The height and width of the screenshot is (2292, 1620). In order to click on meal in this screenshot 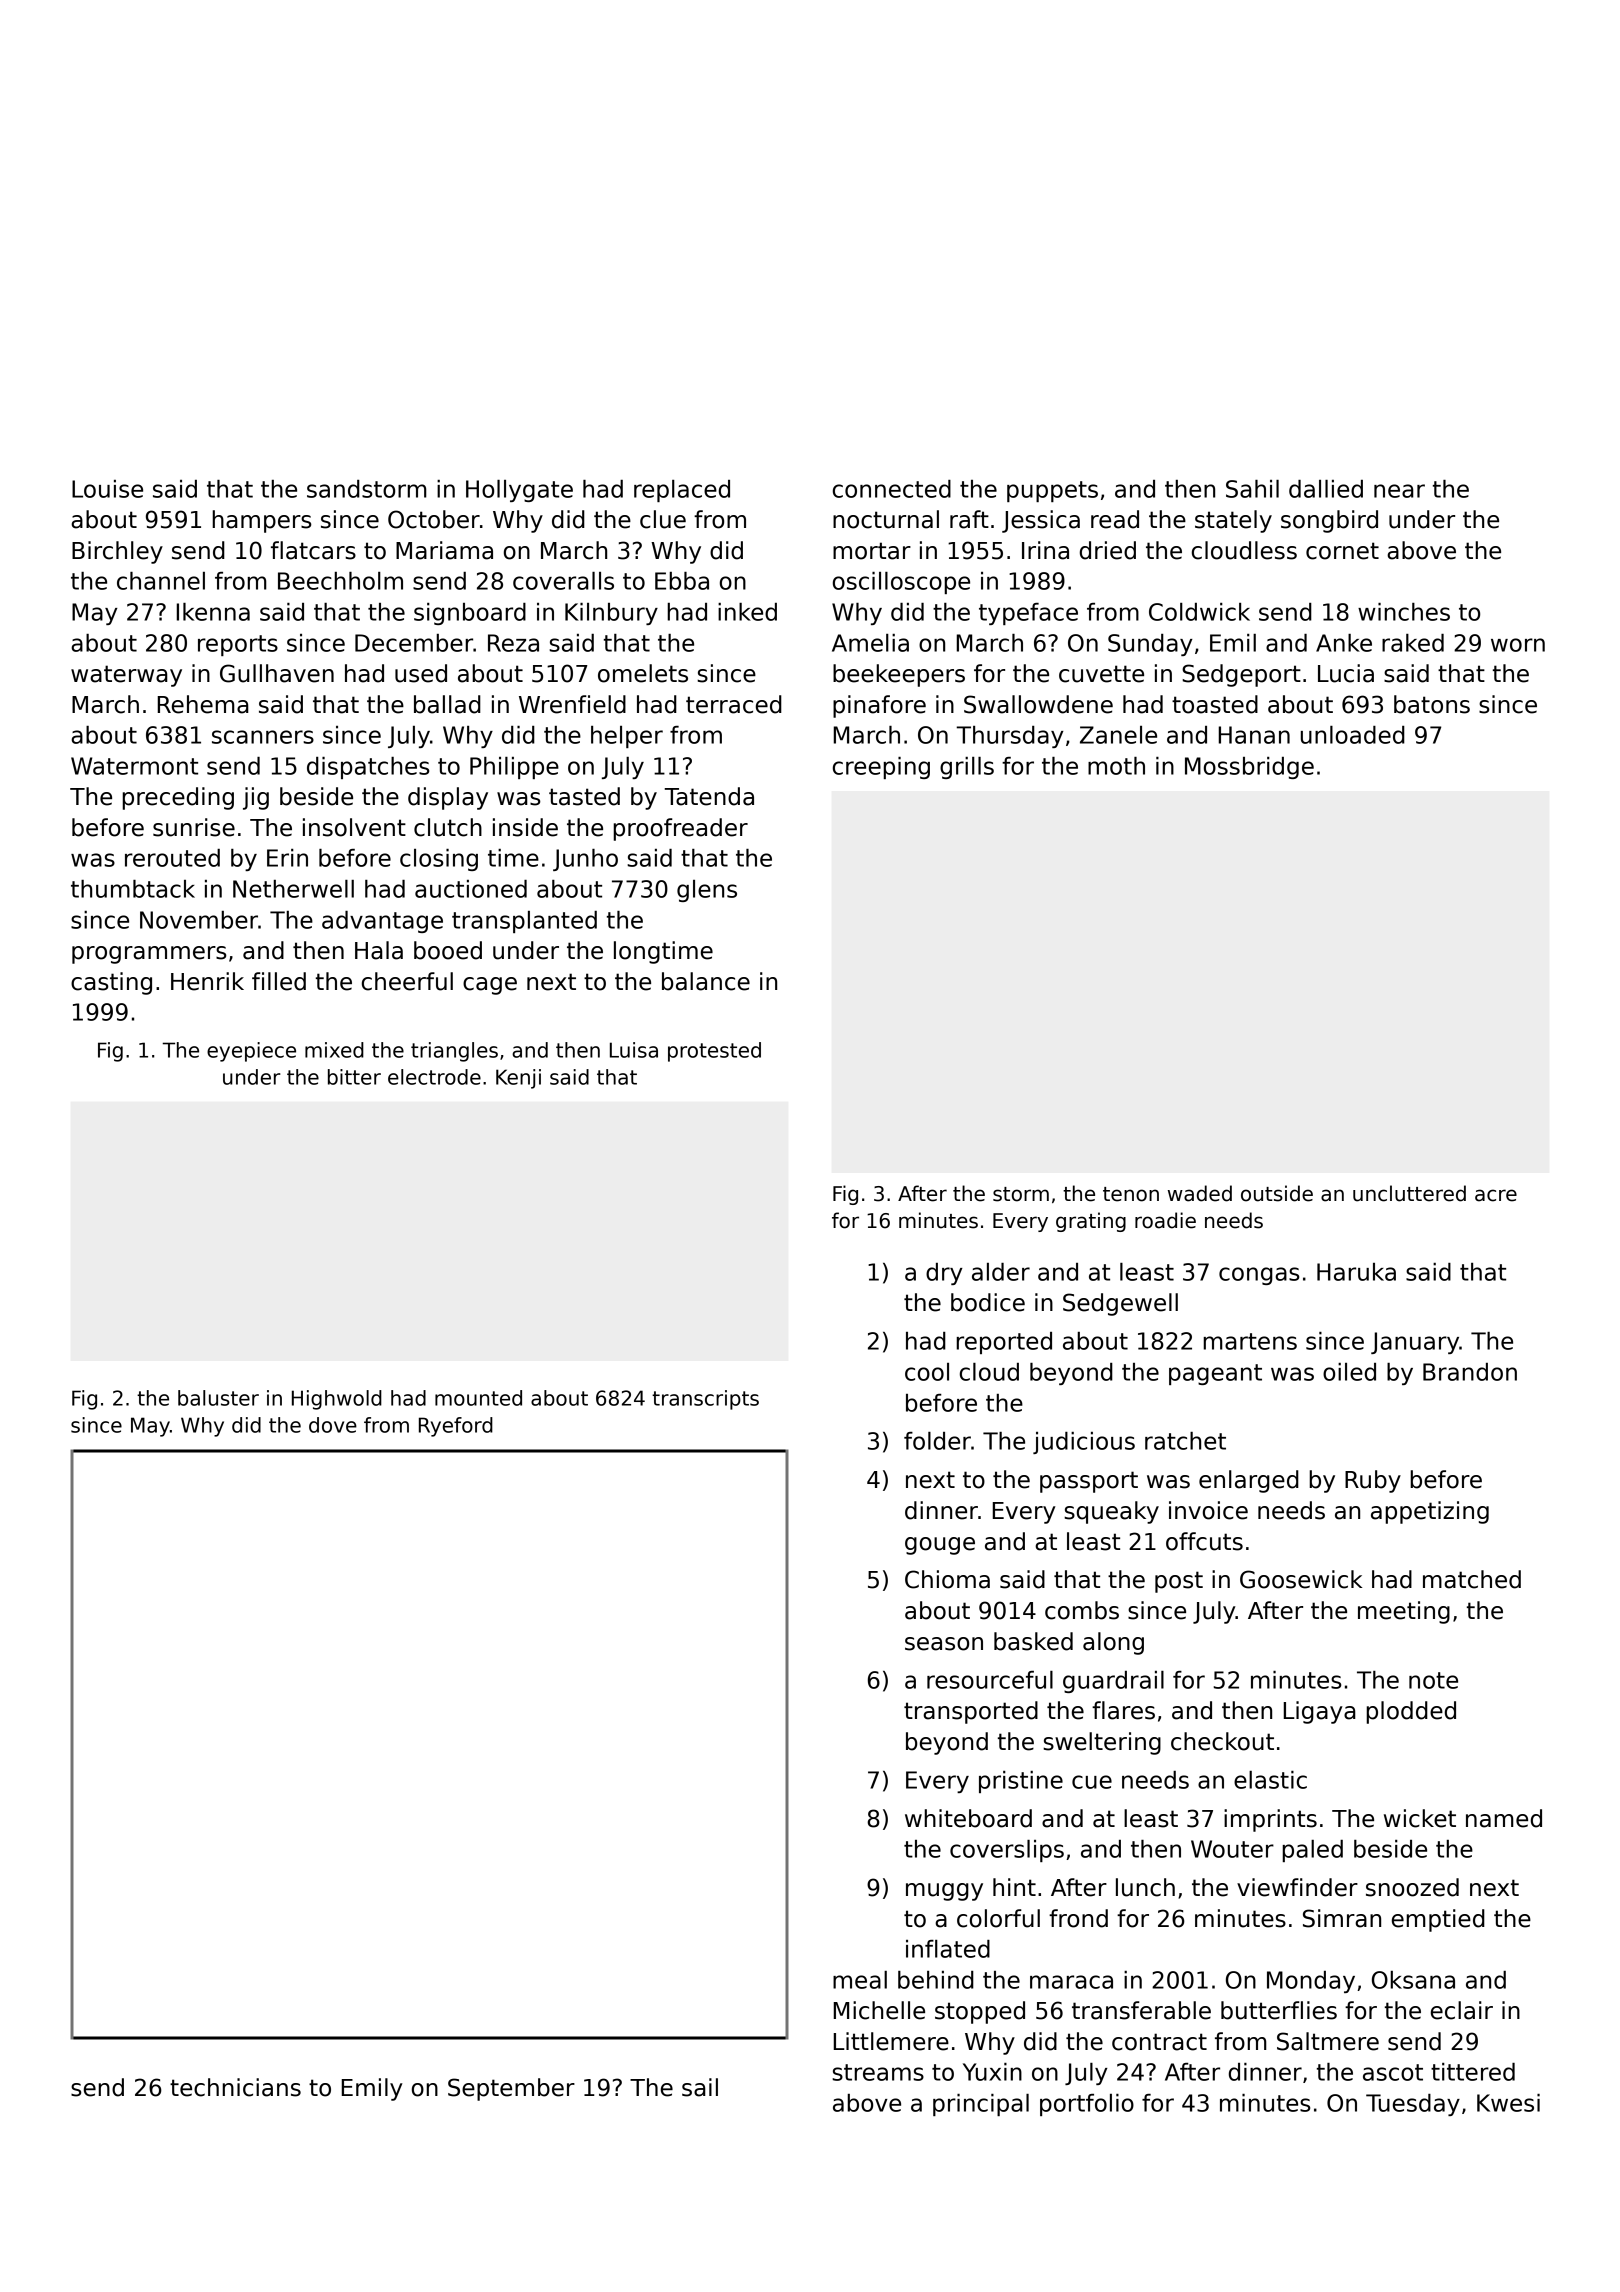, I will do `click(860, 1980)`.
